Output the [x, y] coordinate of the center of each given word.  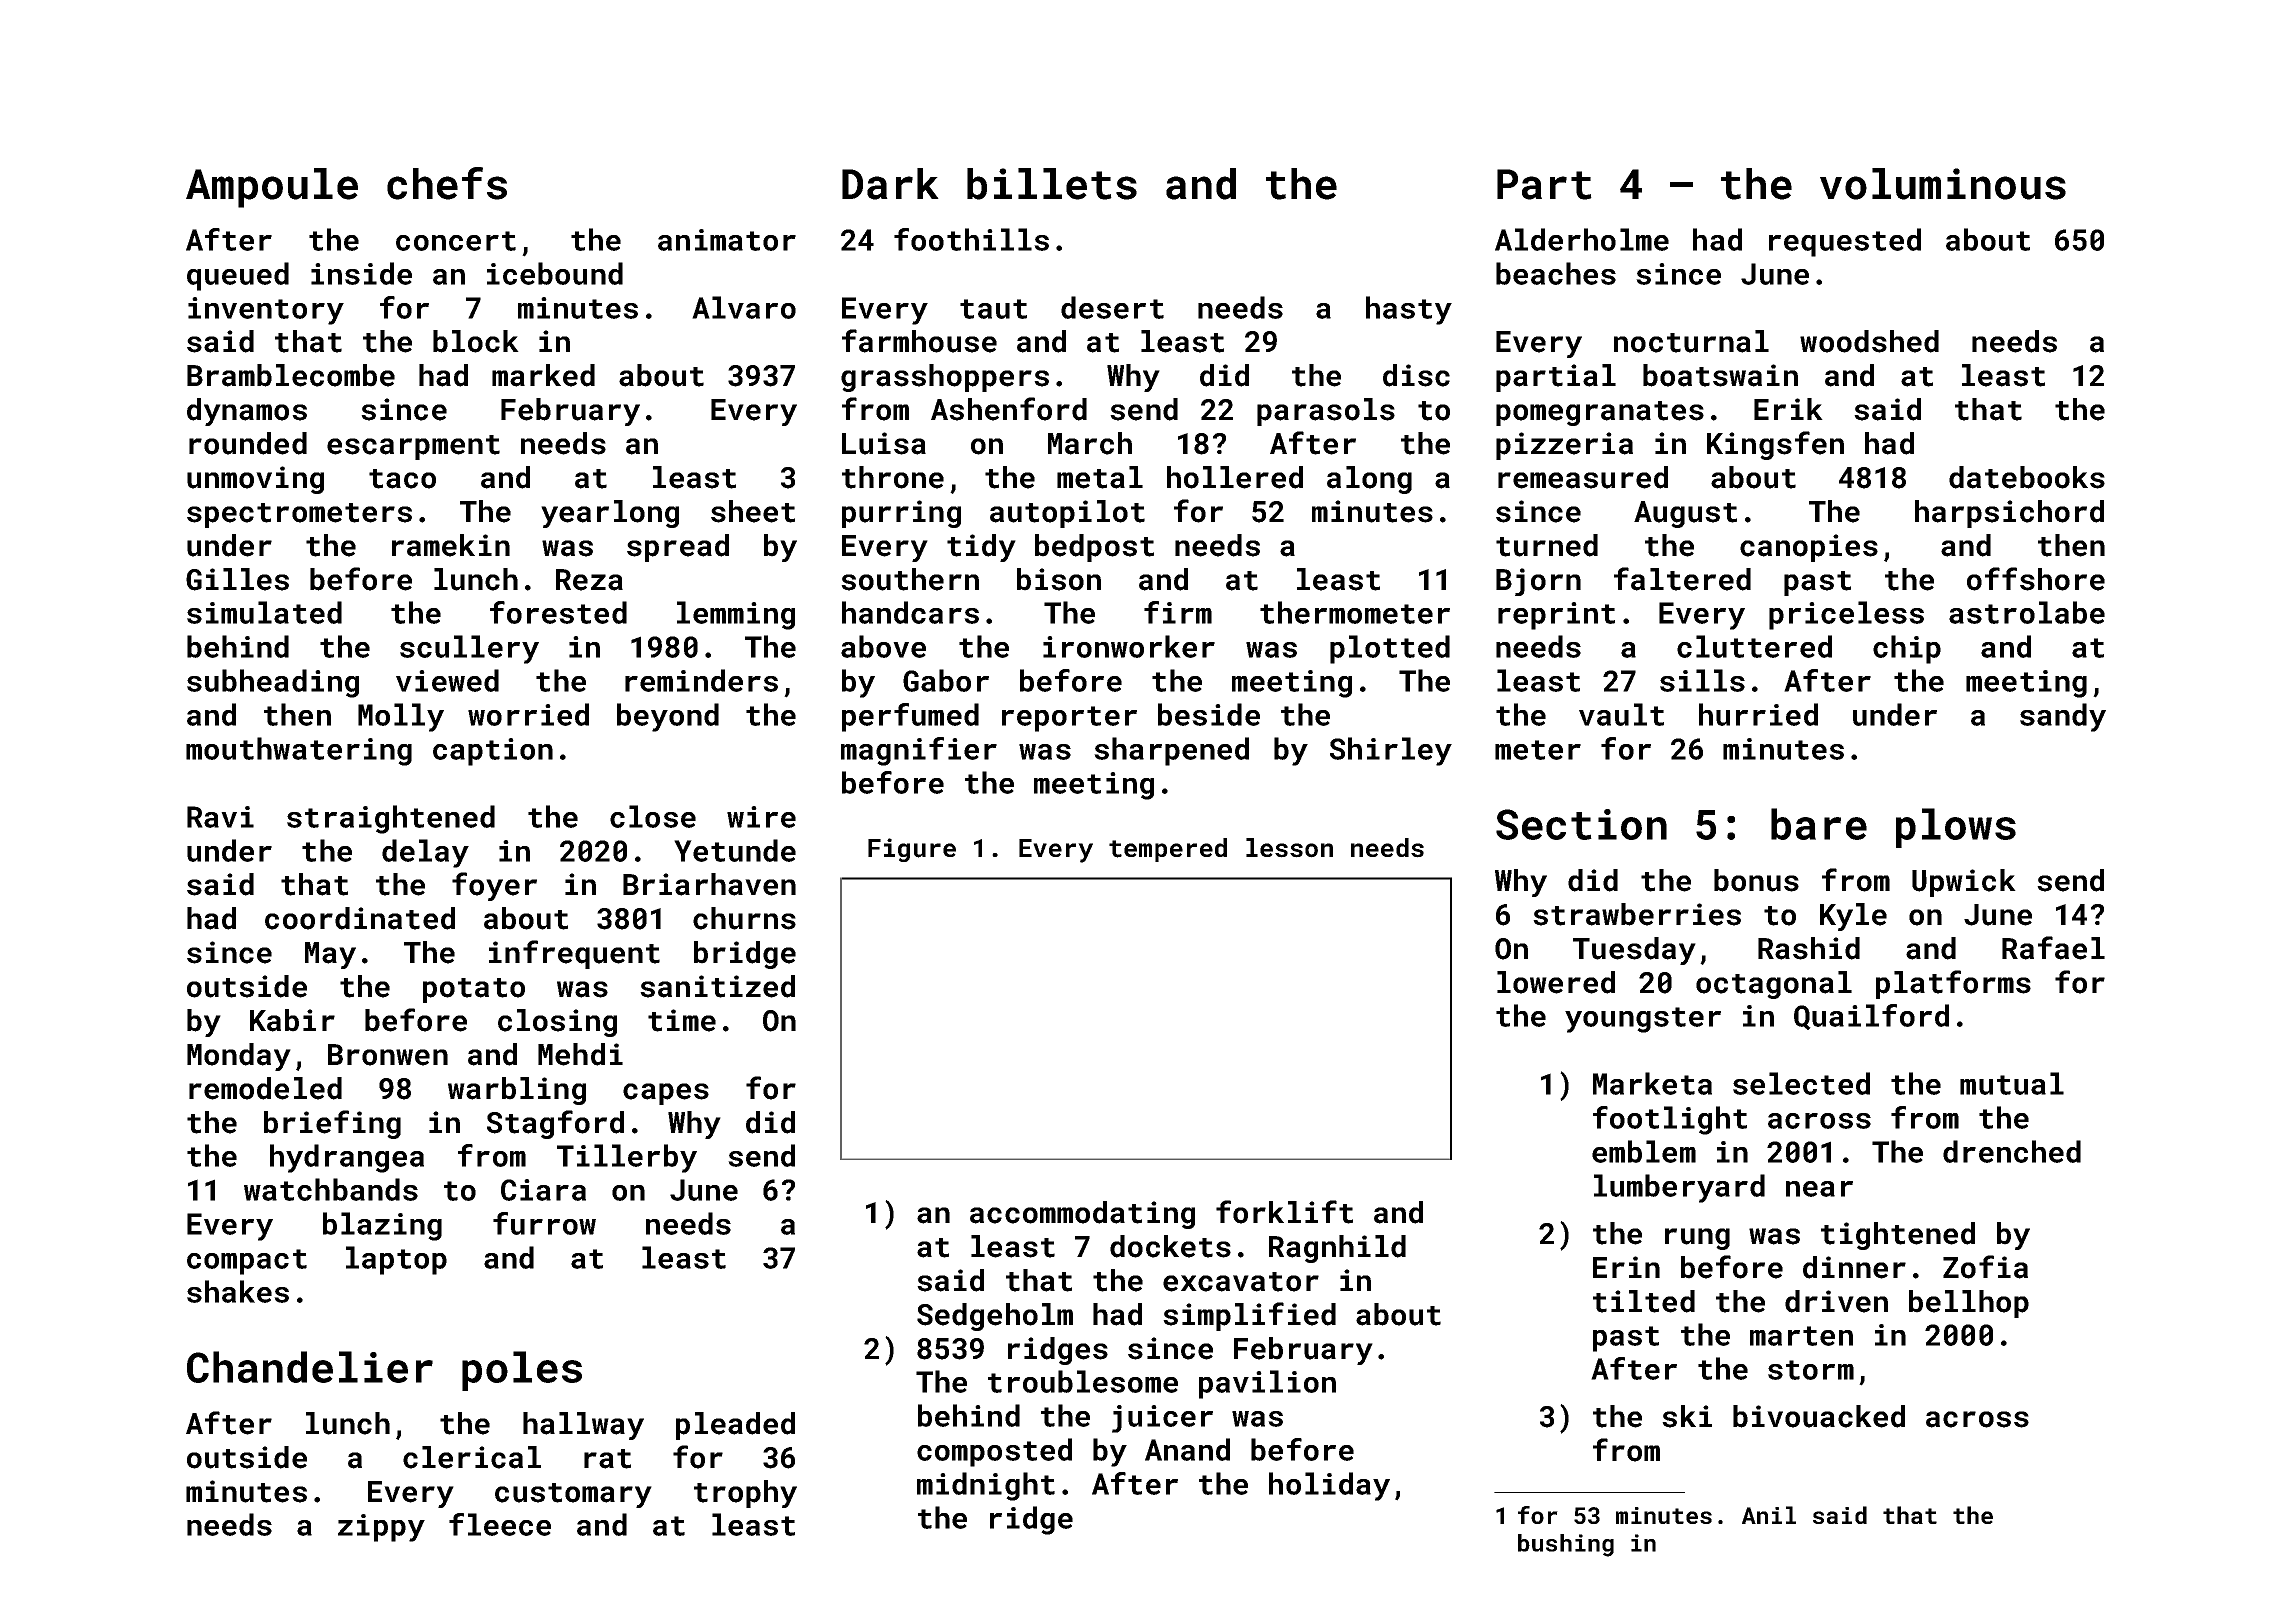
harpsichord [2009, 514]
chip [1907, 649]
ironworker [1129, 646]
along [1369, 480]
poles [522, 1371]
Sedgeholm [995, 1317]
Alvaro [744, 307]
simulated [264, 612]
